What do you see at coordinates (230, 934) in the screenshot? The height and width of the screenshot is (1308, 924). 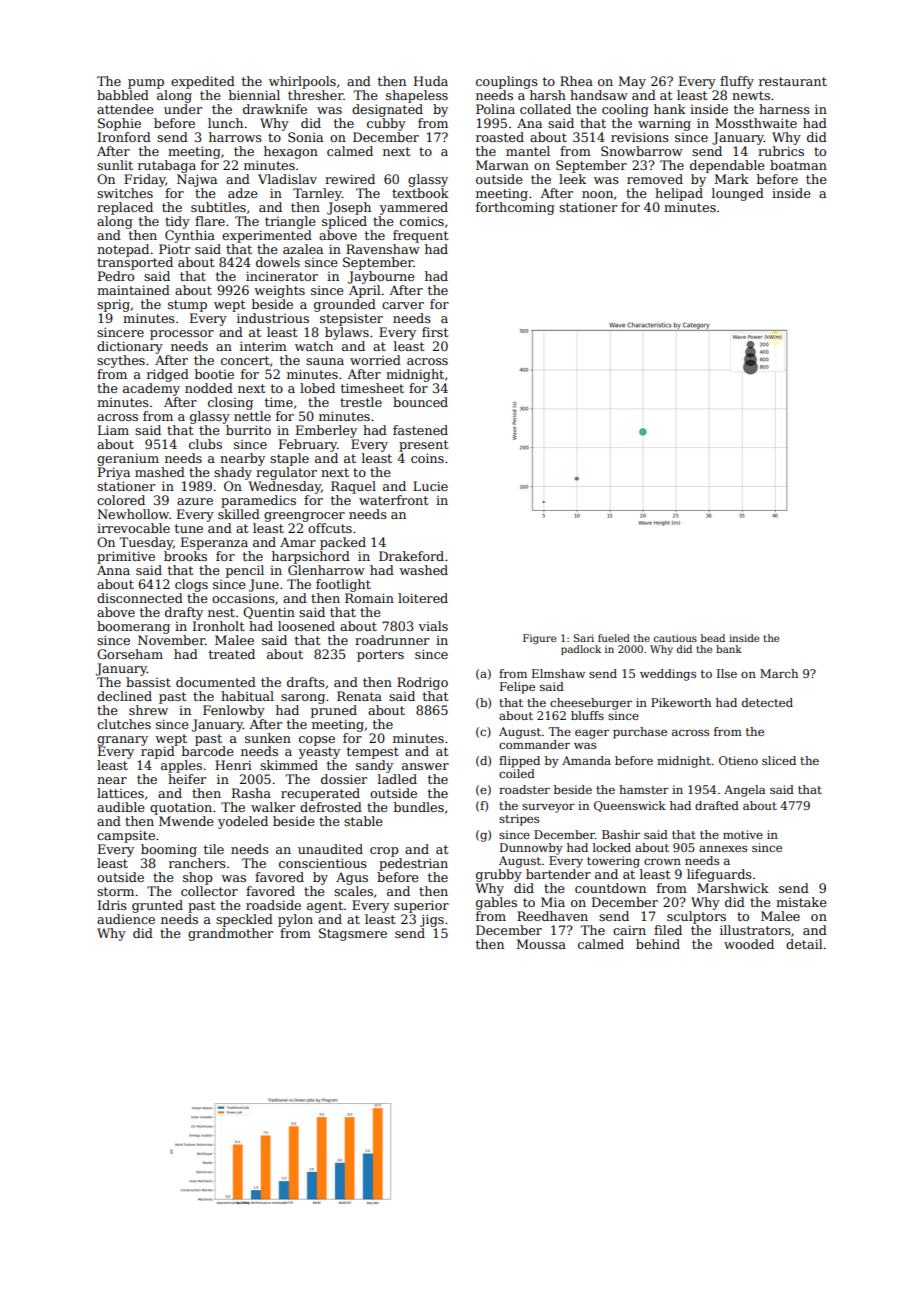 I see `grandmother` at bounding box center [230, 934].
